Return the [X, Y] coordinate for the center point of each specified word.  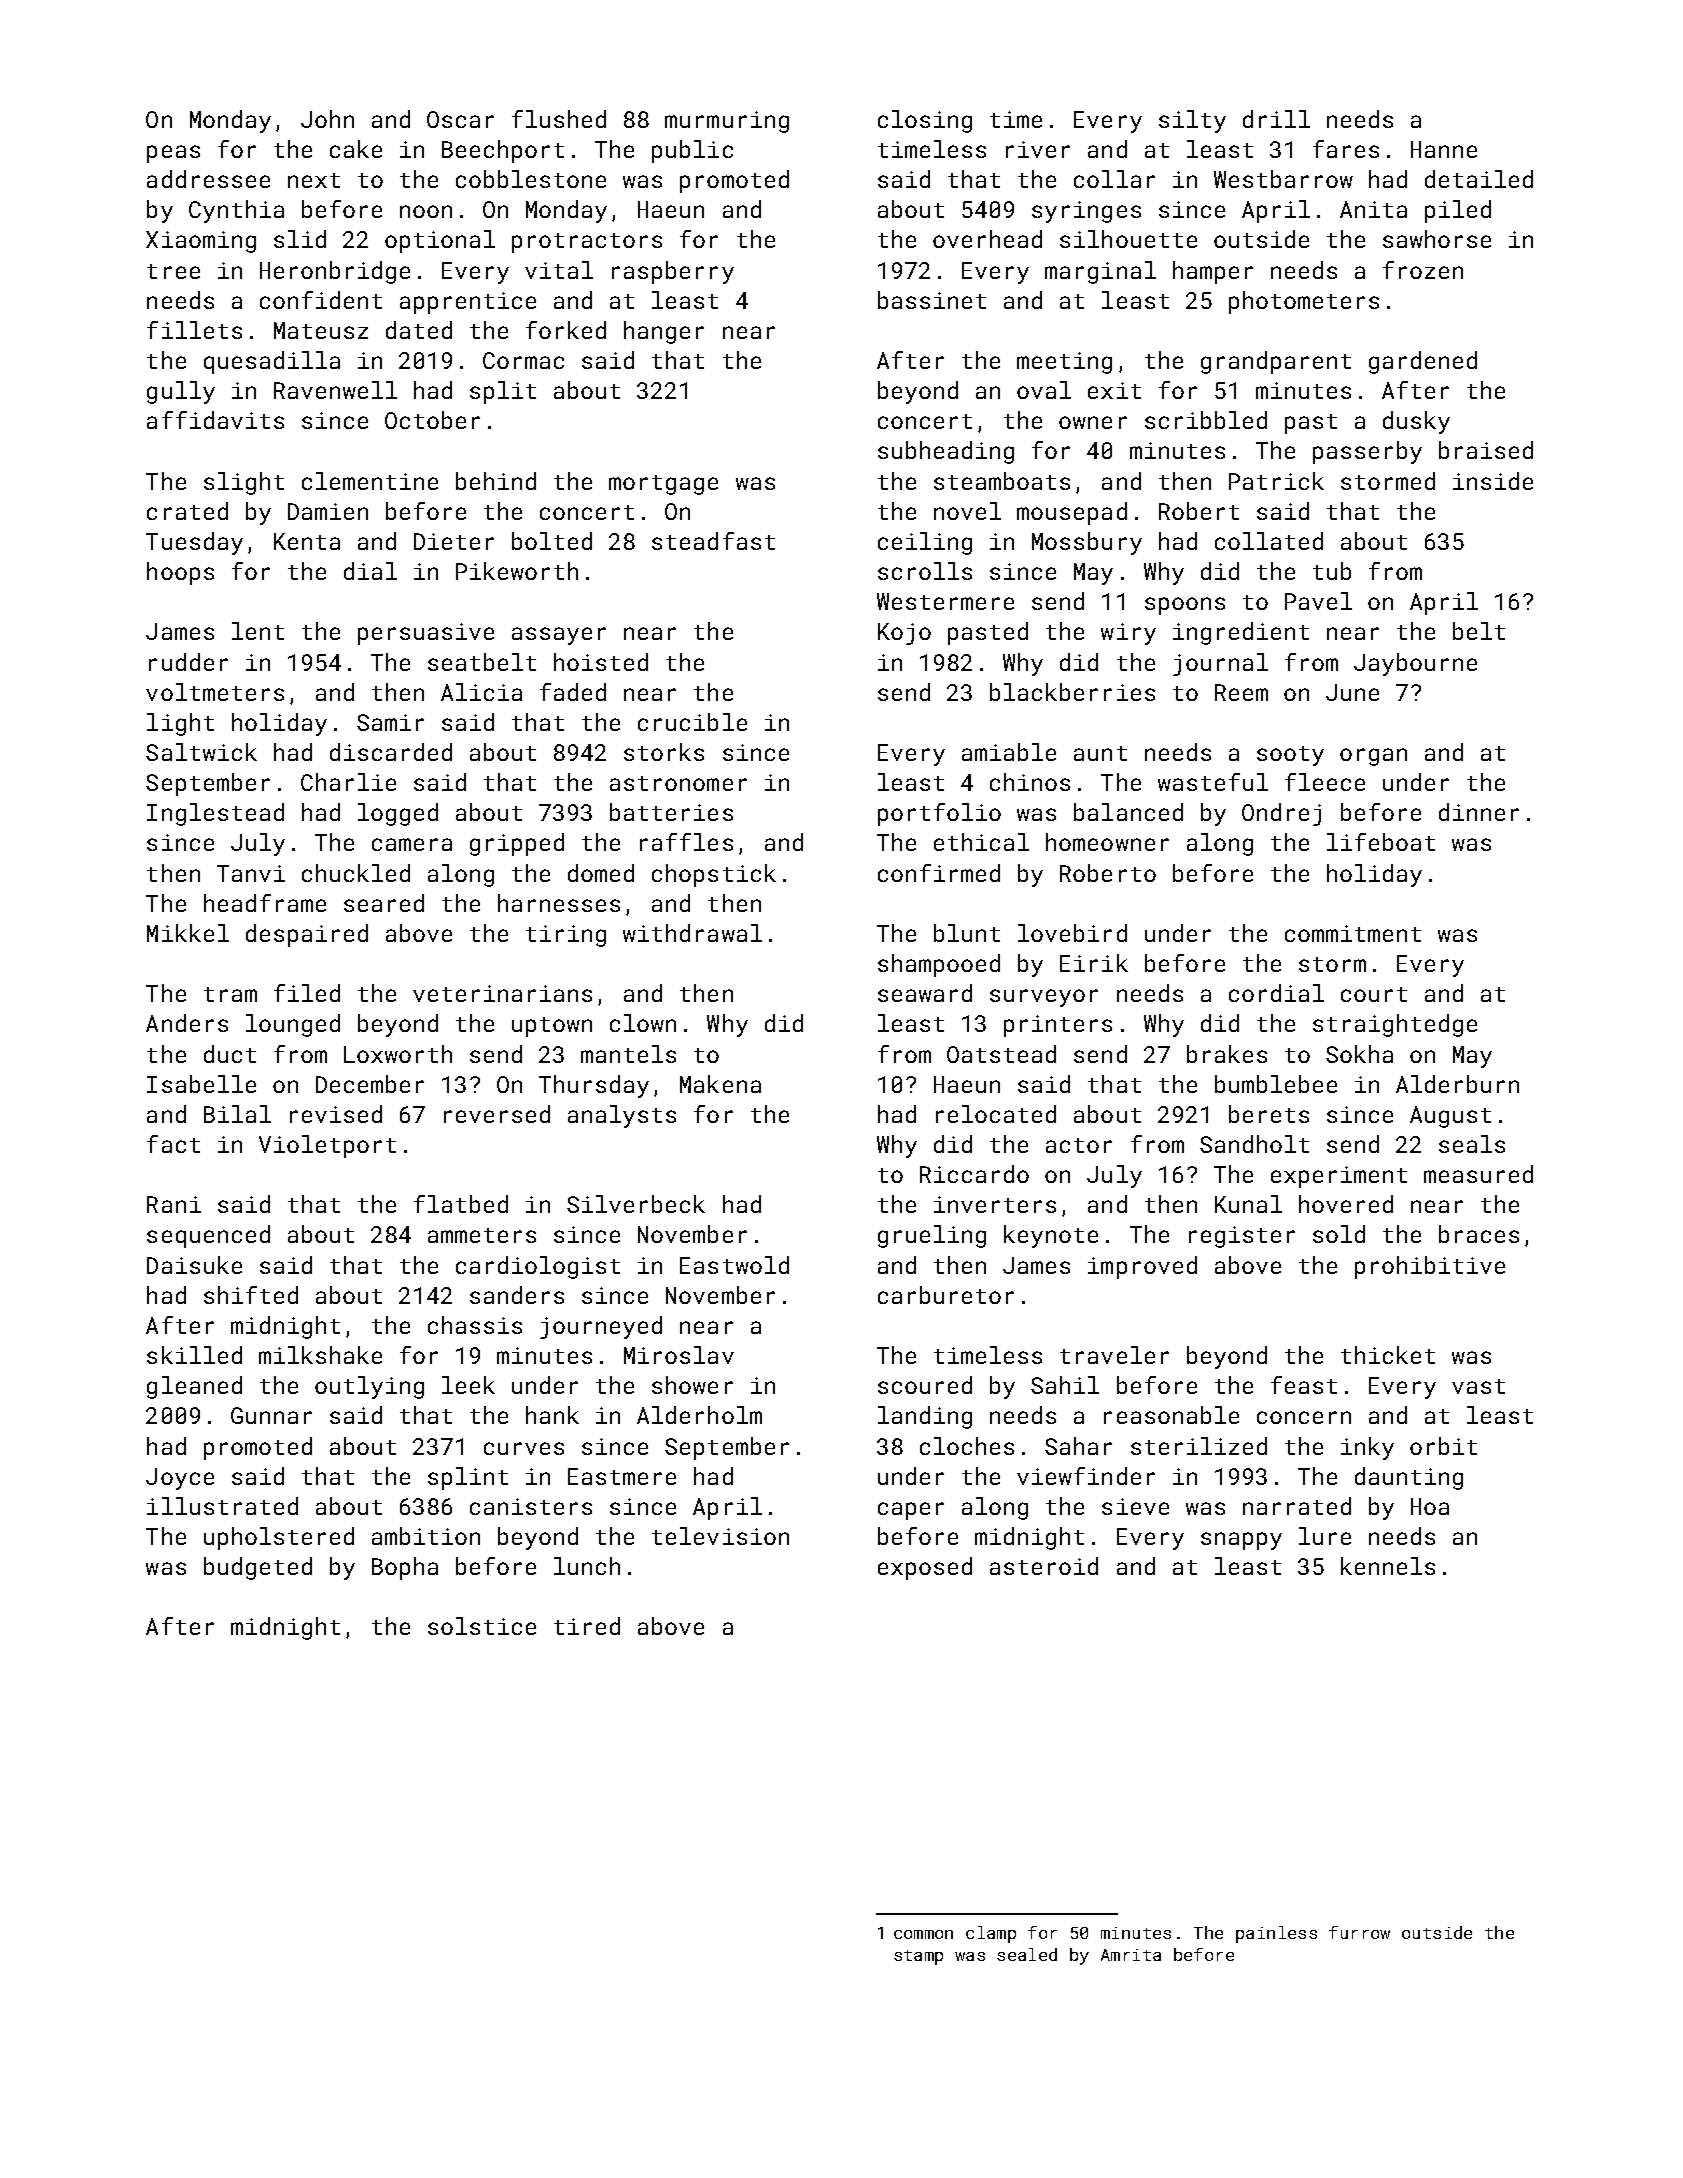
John [327, 119]
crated [187, 511]
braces [1479, 1234]
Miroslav [679, 1355]
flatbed [461, 1204]
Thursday [594, 1086]
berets [1269, 1114]
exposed [925, 1568]
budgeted [258, 1568]
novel [967, 511]
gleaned [194, 1387]
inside [1493, 481]
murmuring [727, 122]
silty [1192, 121]
